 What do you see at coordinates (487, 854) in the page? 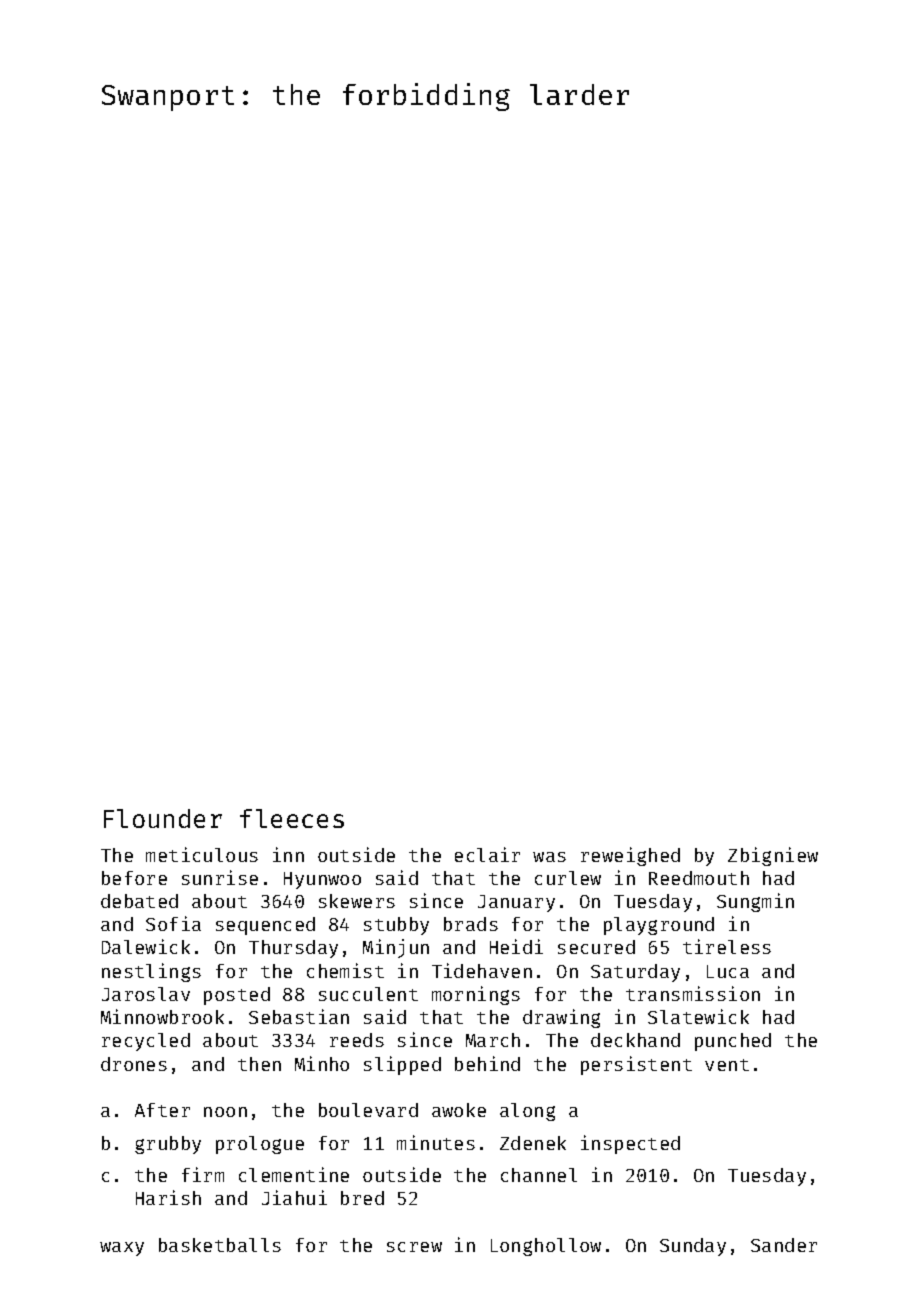
I see `eclair` at bounding box center [487, 854].
